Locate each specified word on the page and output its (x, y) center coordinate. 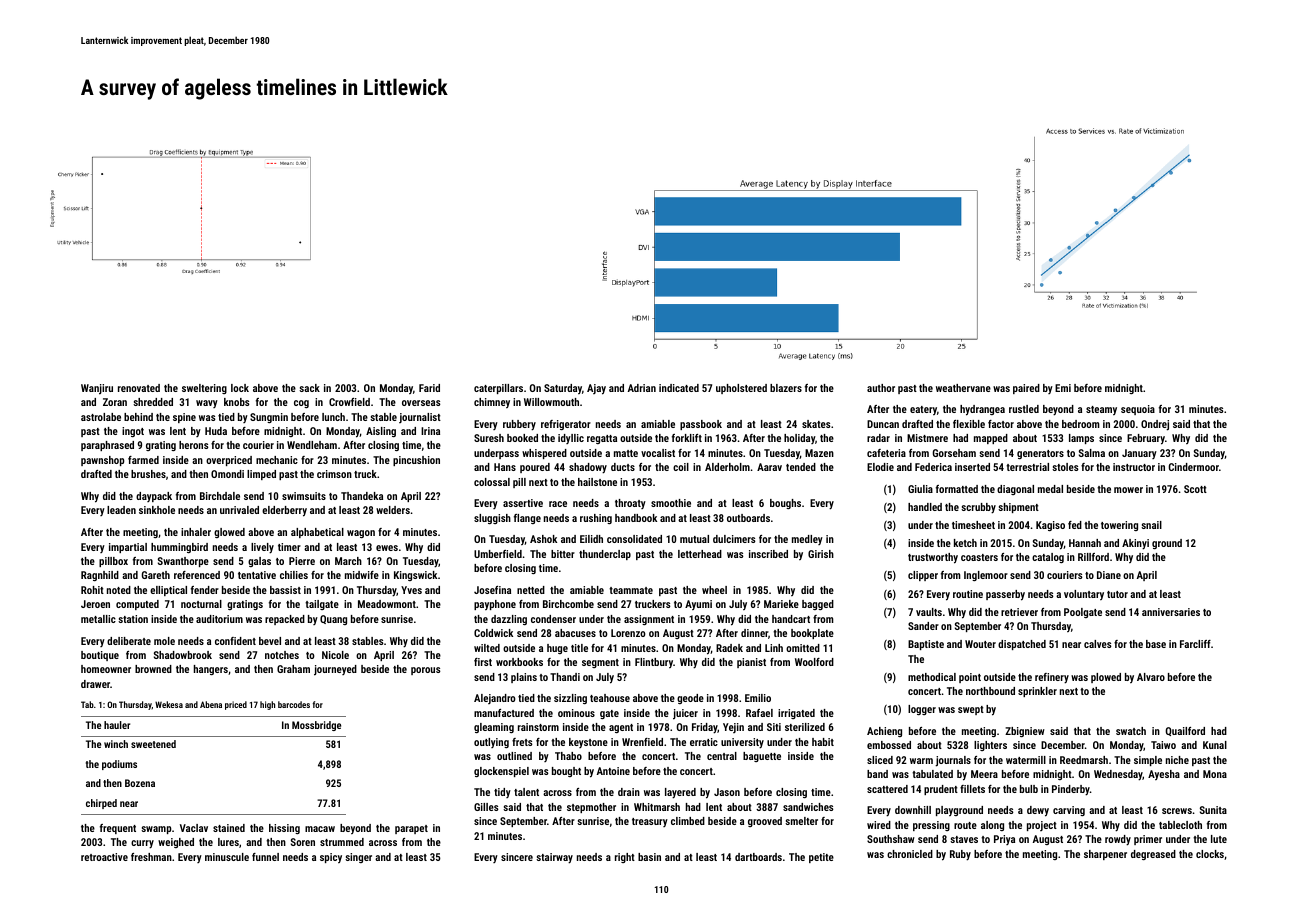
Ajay (596, 389)
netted (531, 590)
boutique (100, 656)
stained (229, 828)
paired (1026, 389)
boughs (785, 504)
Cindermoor (1193, 467)
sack (309, 388)
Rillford (1093, 557)
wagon (361, 534)
